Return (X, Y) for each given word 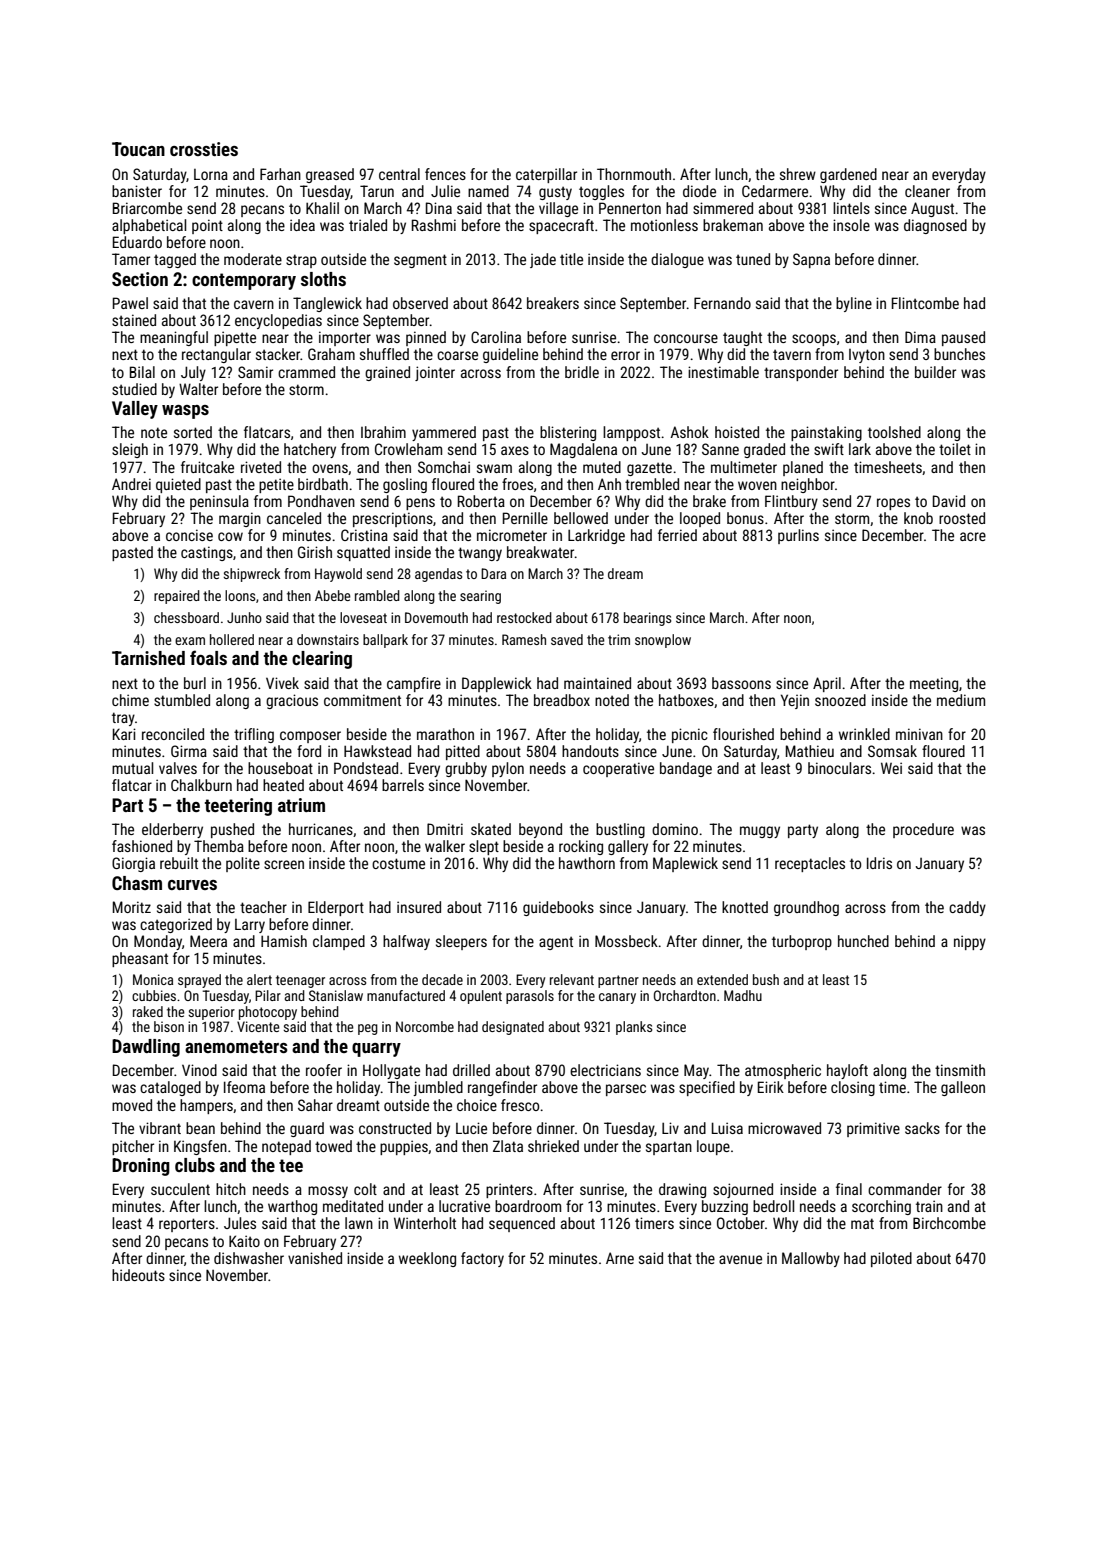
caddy (967, 908)
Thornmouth (634, 174)
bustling (620, 830)
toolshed (894, 432)
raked (148, 1011)
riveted (261, 467)
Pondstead (366, 768)
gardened (848, 175)
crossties (204, 149)
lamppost (631, 433)
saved (567, 639)
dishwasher (249, 1258)
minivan (919, 734)
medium (961, 700)
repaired (177, 597)
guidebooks (558, 908)
